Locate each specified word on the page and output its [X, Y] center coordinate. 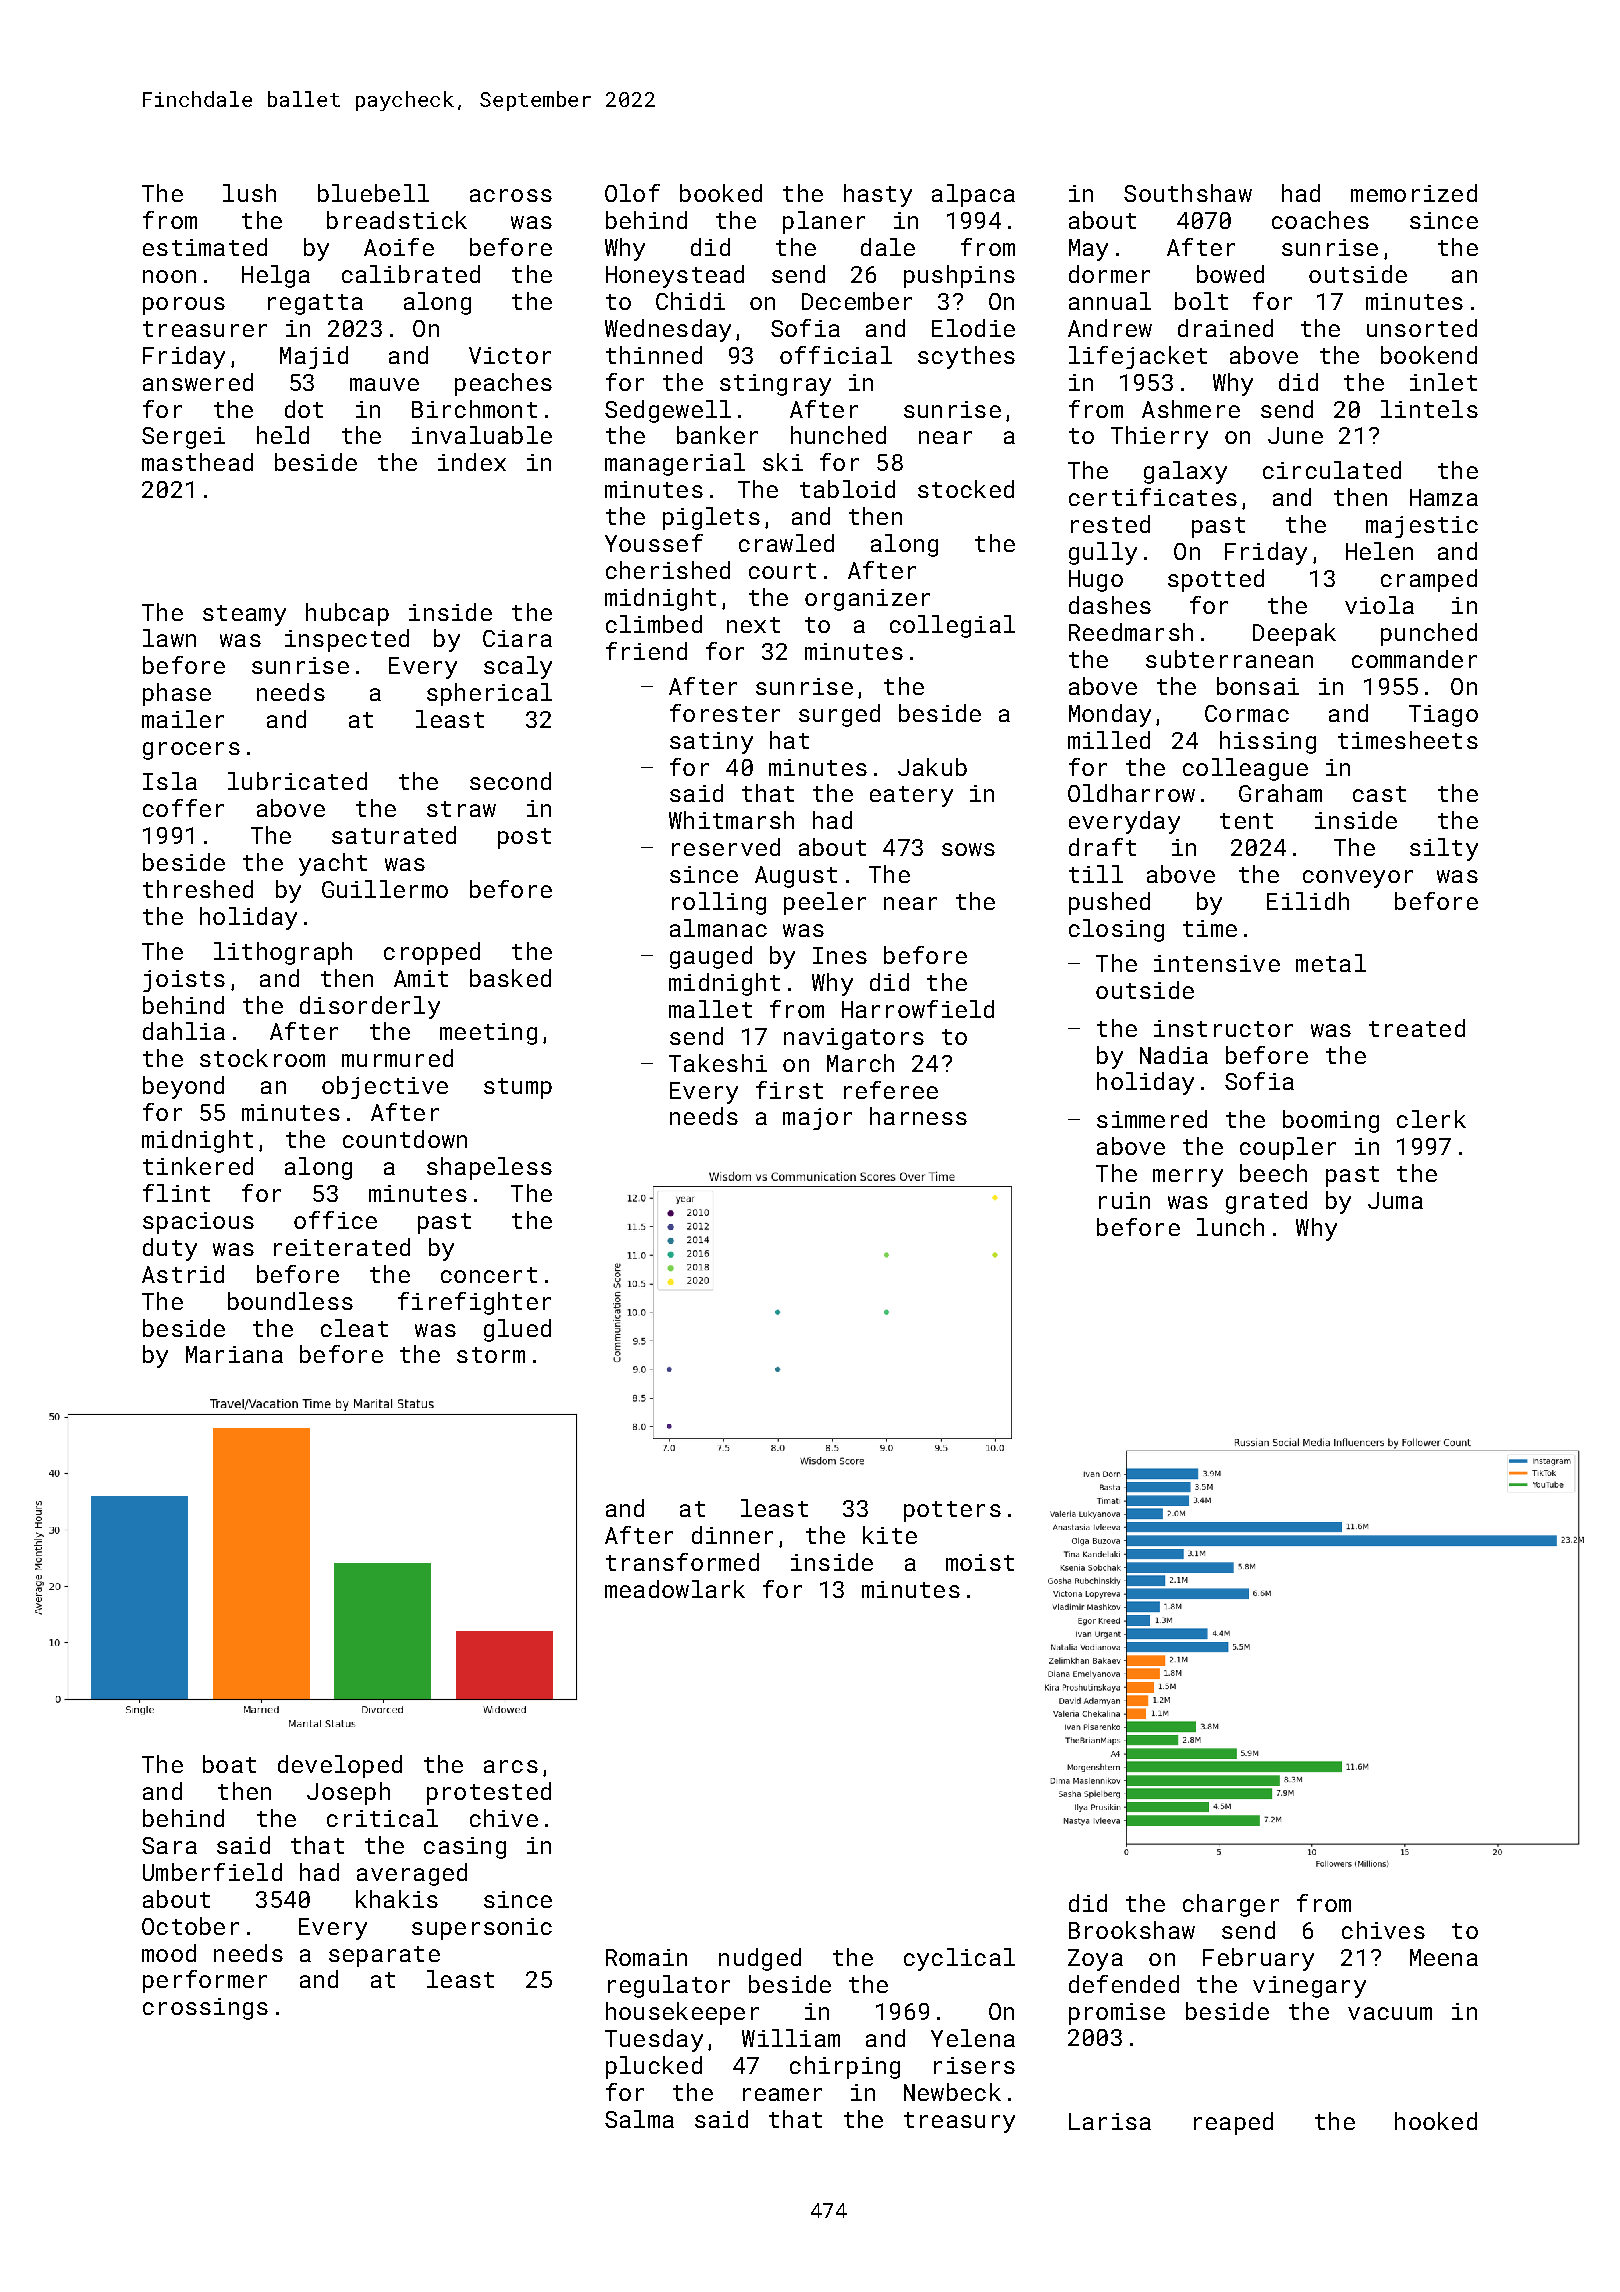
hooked [1436, 2121]
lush [249, 193]
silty [1444, 849]
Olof [632, 193]
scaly [518, 667]
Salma [639, 2119]
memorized [1414, 193]
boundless [290, 1301]
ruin [1124, 1200]
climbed [654, 624]
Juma [1395, 1200]
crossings [205, 2009]
